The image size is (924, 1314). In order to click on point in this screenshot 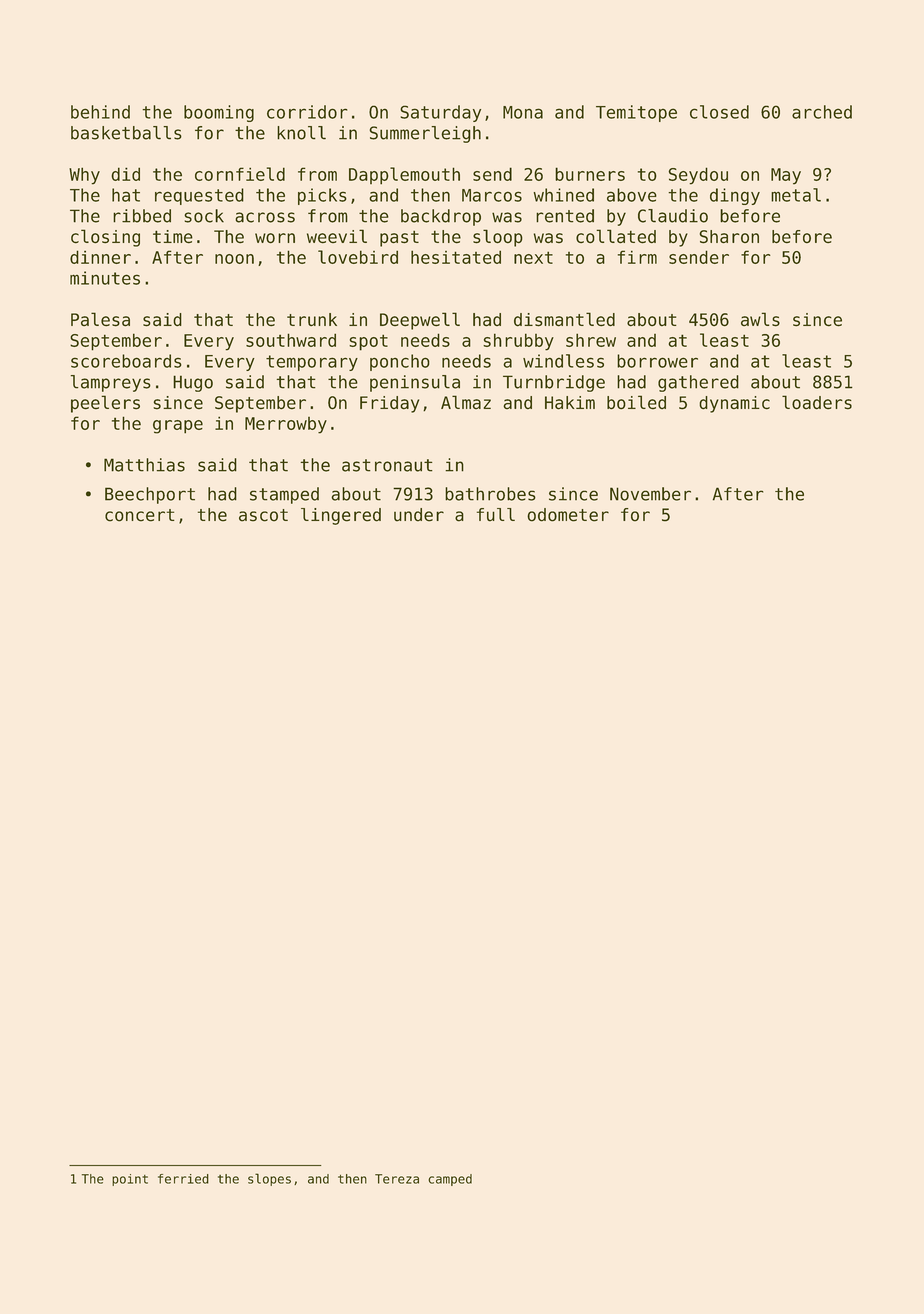, I will do `click(130, 1180)`.
